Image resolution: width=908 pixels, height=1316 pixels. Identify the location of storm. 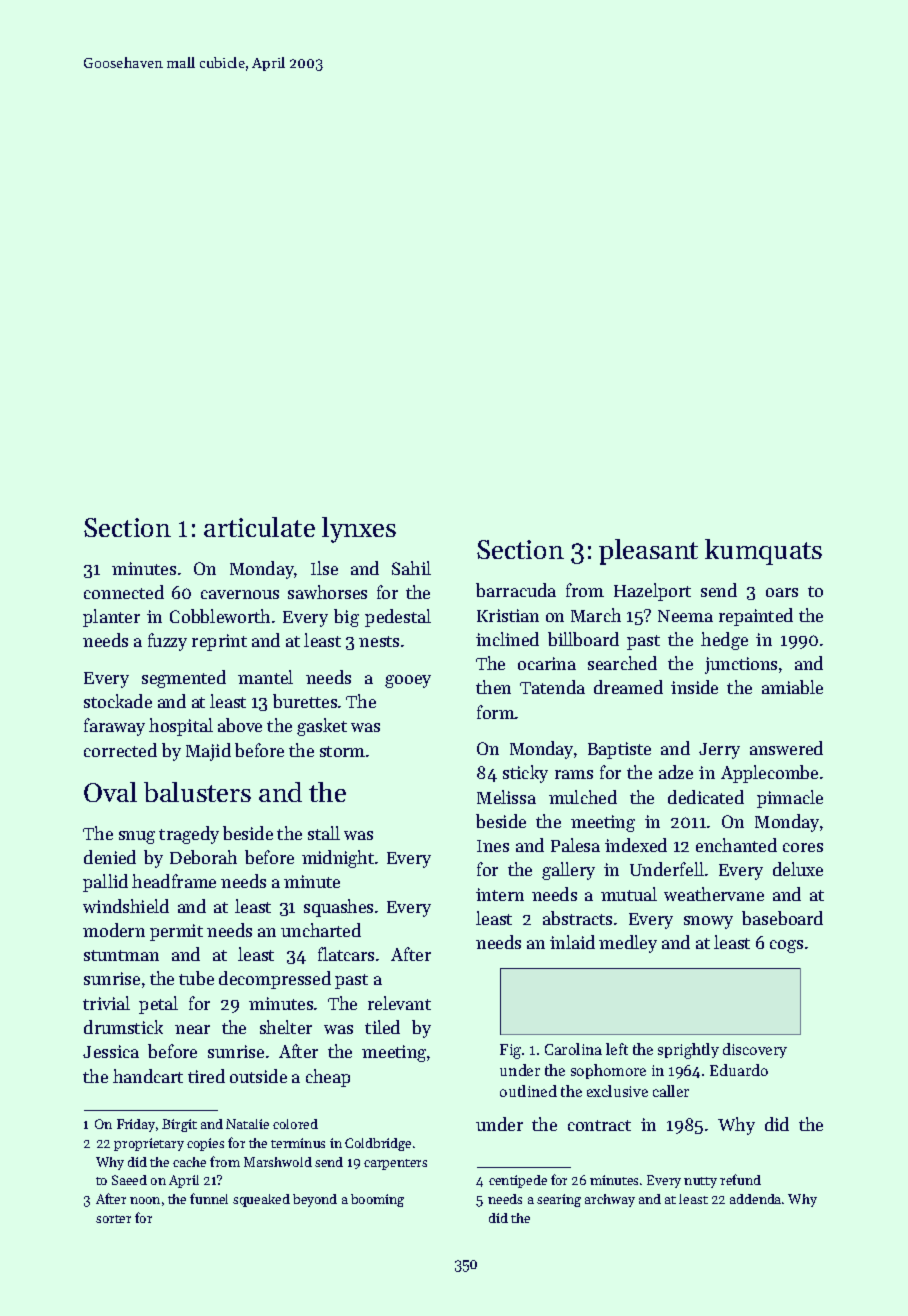
(342, 751).
